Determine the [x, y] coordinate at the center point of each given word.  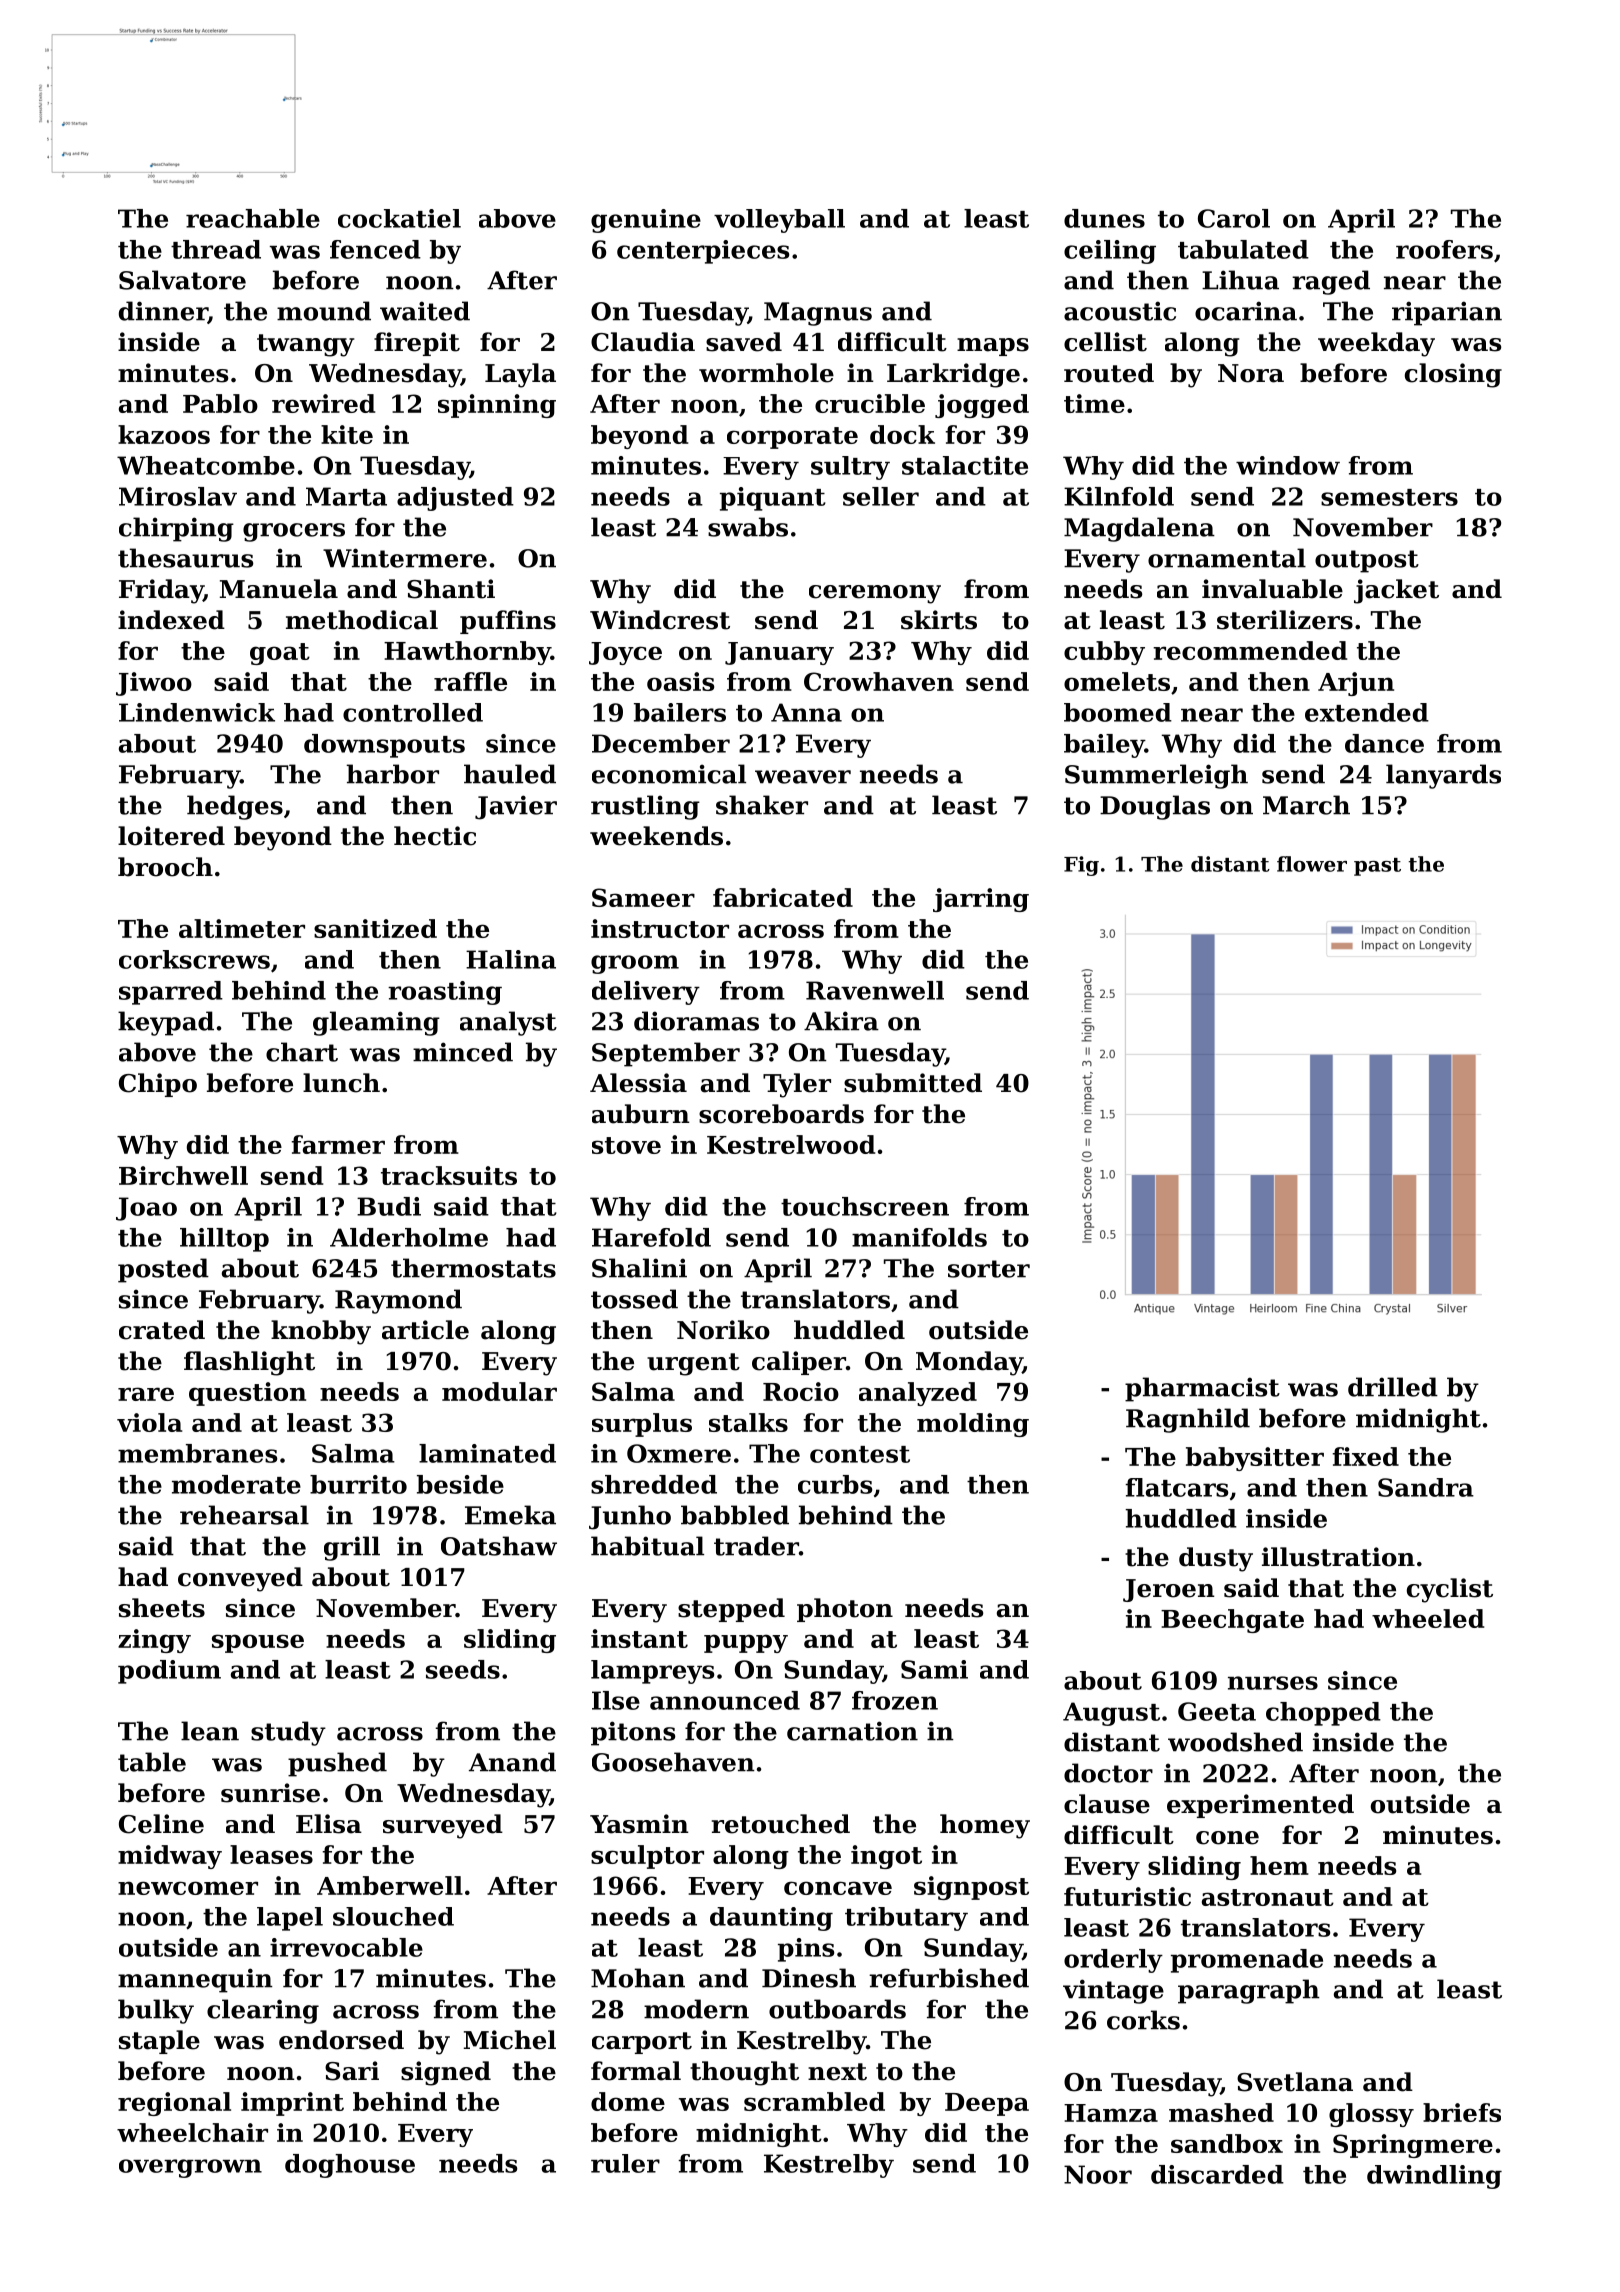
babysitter [1255, 1459]
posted [163, 1270]
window [1288, 465]
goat [280, 654]
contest [860, 1454]
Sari [352, 2071]
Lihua [1240, 280]
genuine [646, 221]
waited [425, 311]
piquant [773, 499]
